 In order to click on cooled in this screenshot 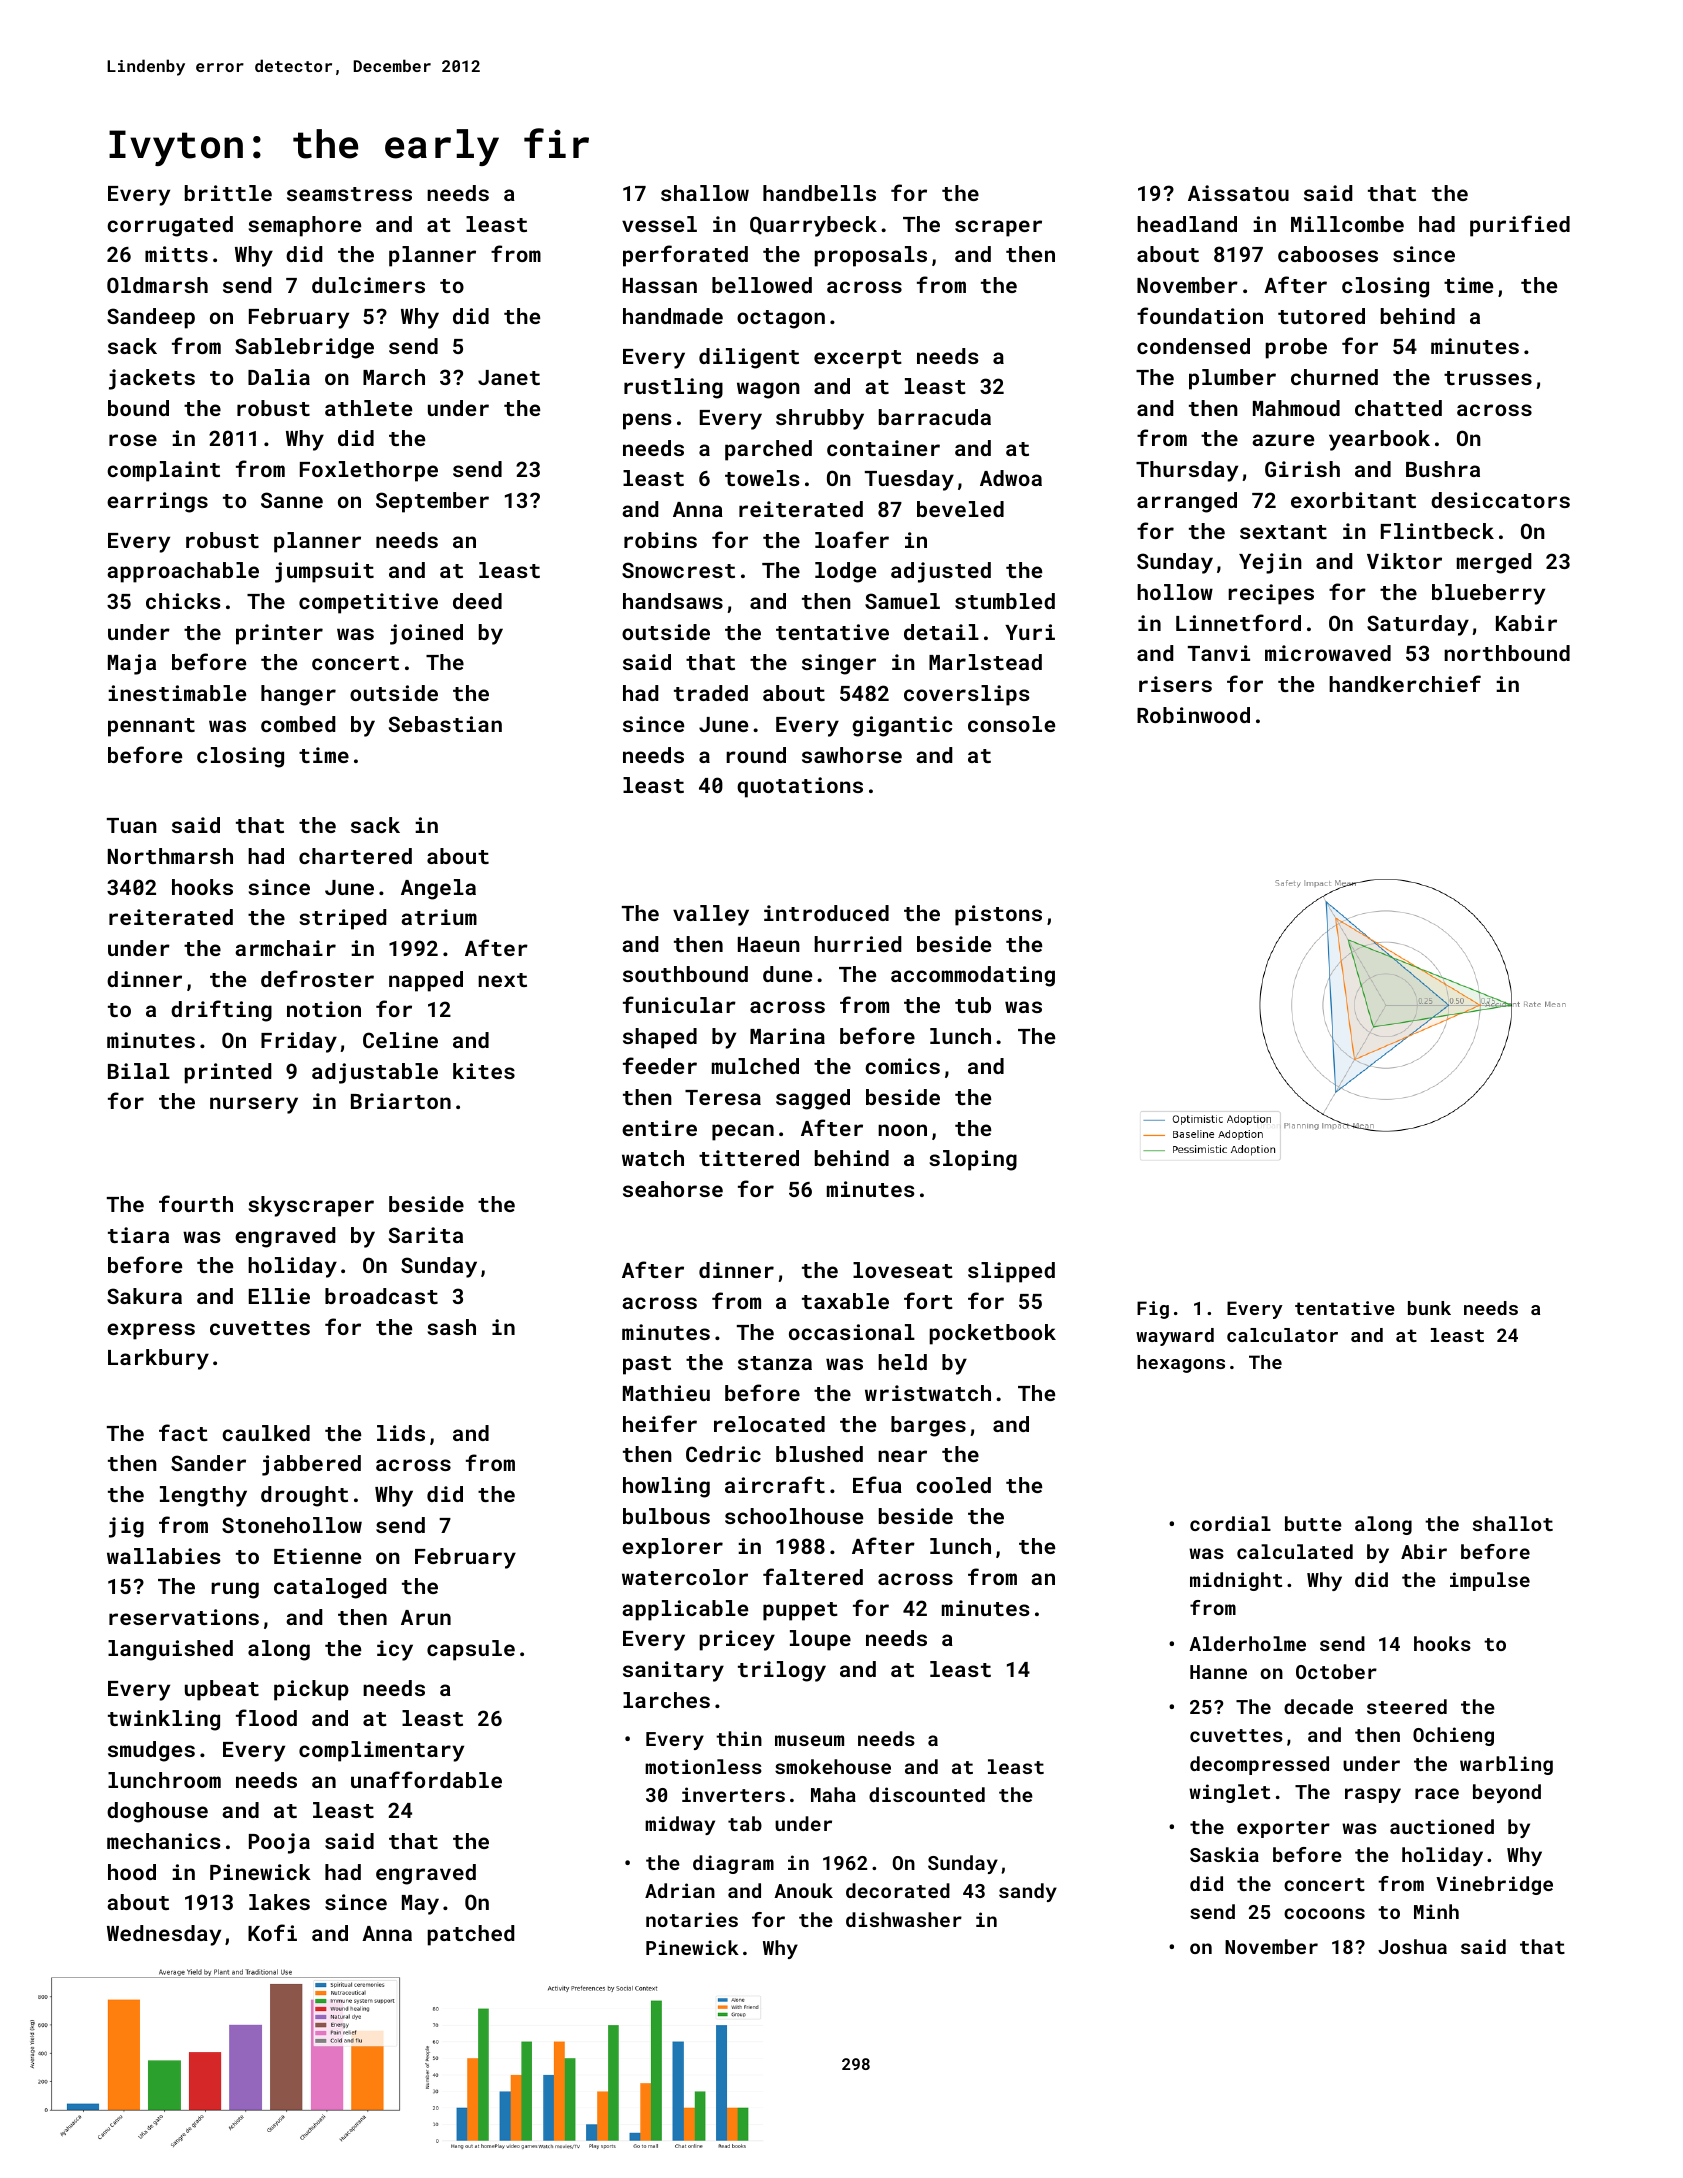, I will do `click(953, 1485)`.
